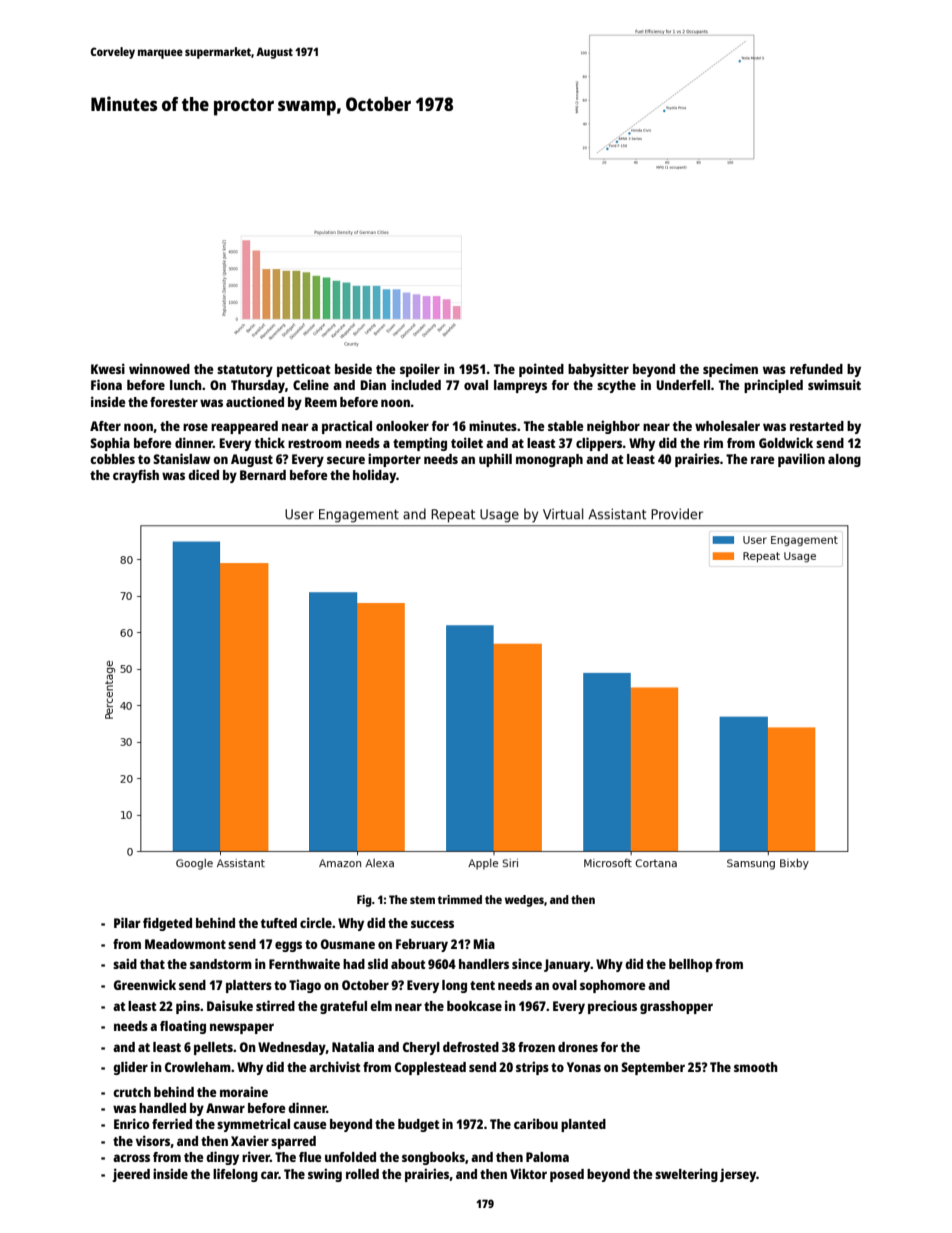 The width and height of the screenshot is (952, 1233). Describe the element at coordinates (325, 1175) in the screenshot. I see `swing` at that location.
